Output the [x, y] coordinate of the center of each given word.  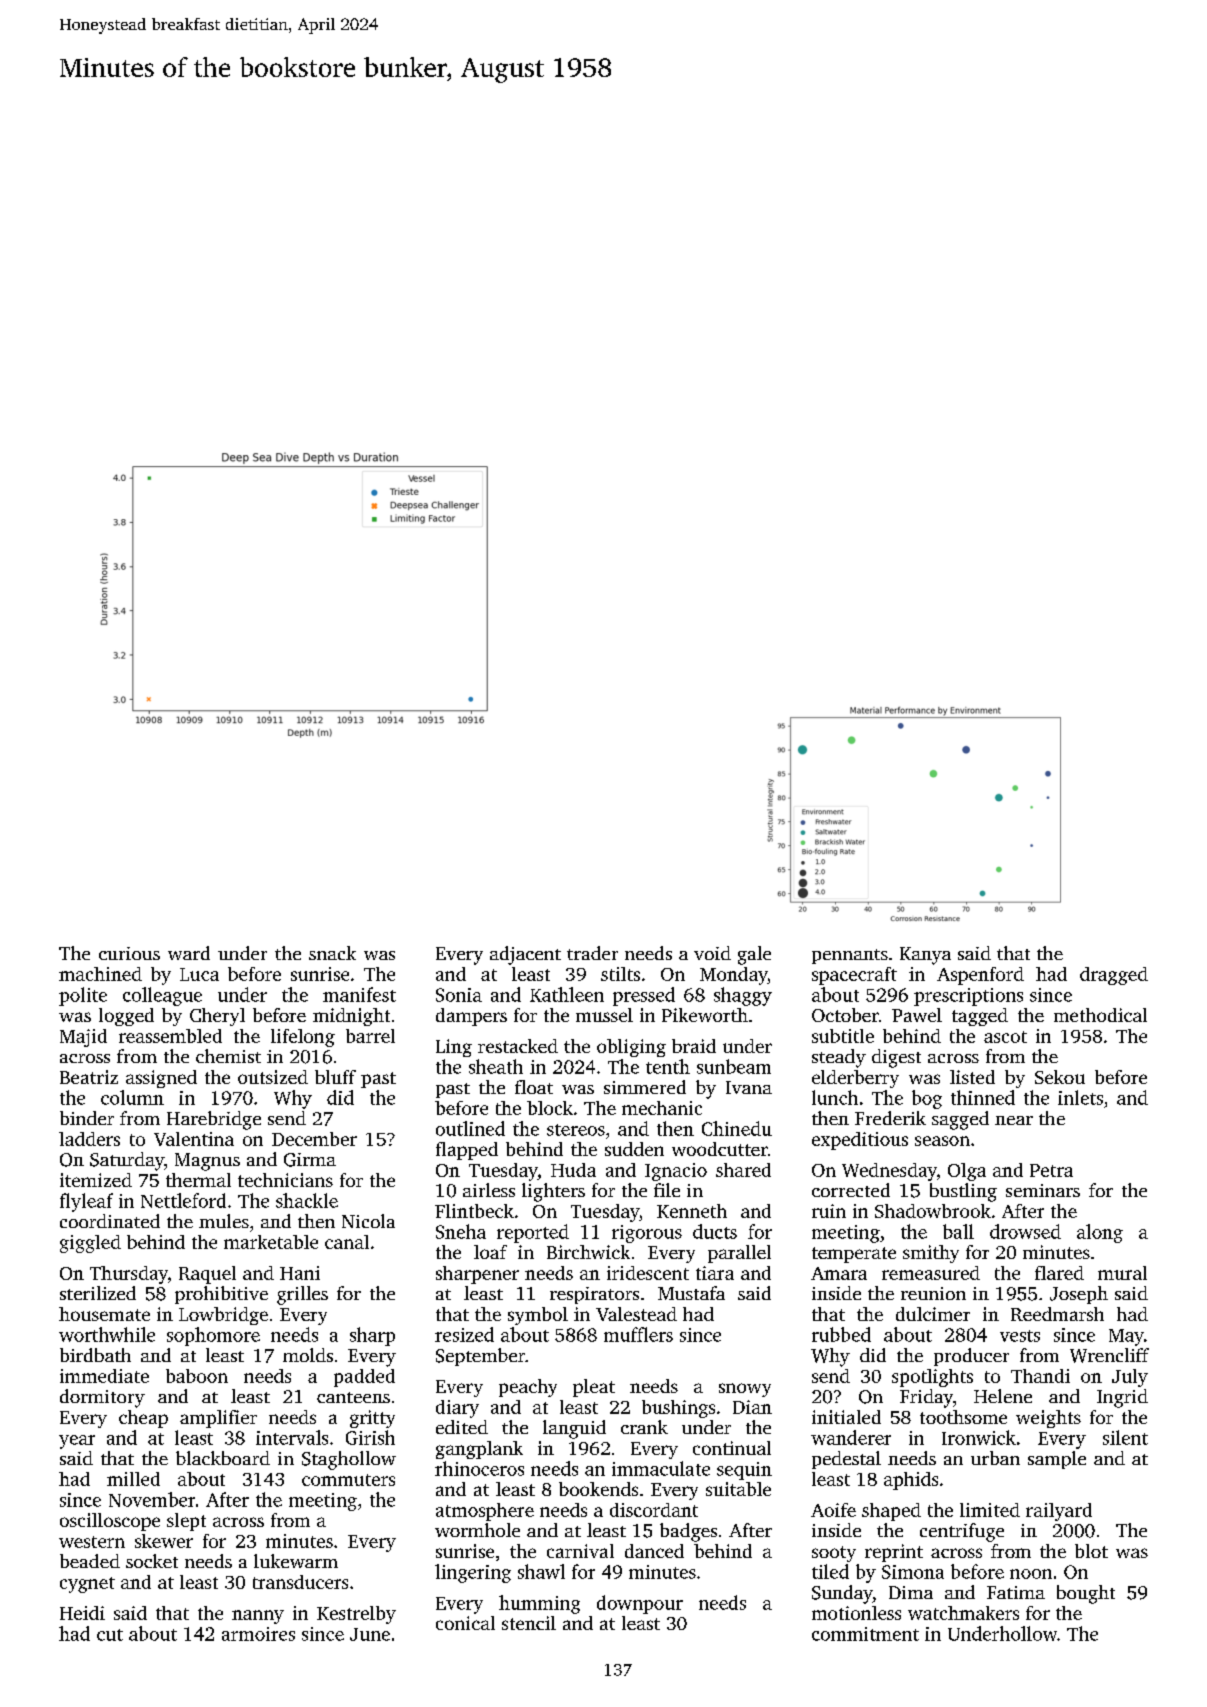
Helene [1003, 1396]
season [942, 1141]
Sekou [1060, 1077]
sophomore [213, 1336]
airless [489, 1190]
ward [189, 953]
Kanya [925, 956]
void [712, 953]
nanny [258, 1617]
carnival [580, 1551]
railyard [1059, 1512]
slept [186, 1522]
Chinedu [737, 1128]
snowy [745, 1390]
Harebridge [214, 1120]
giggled [90, 1244]
